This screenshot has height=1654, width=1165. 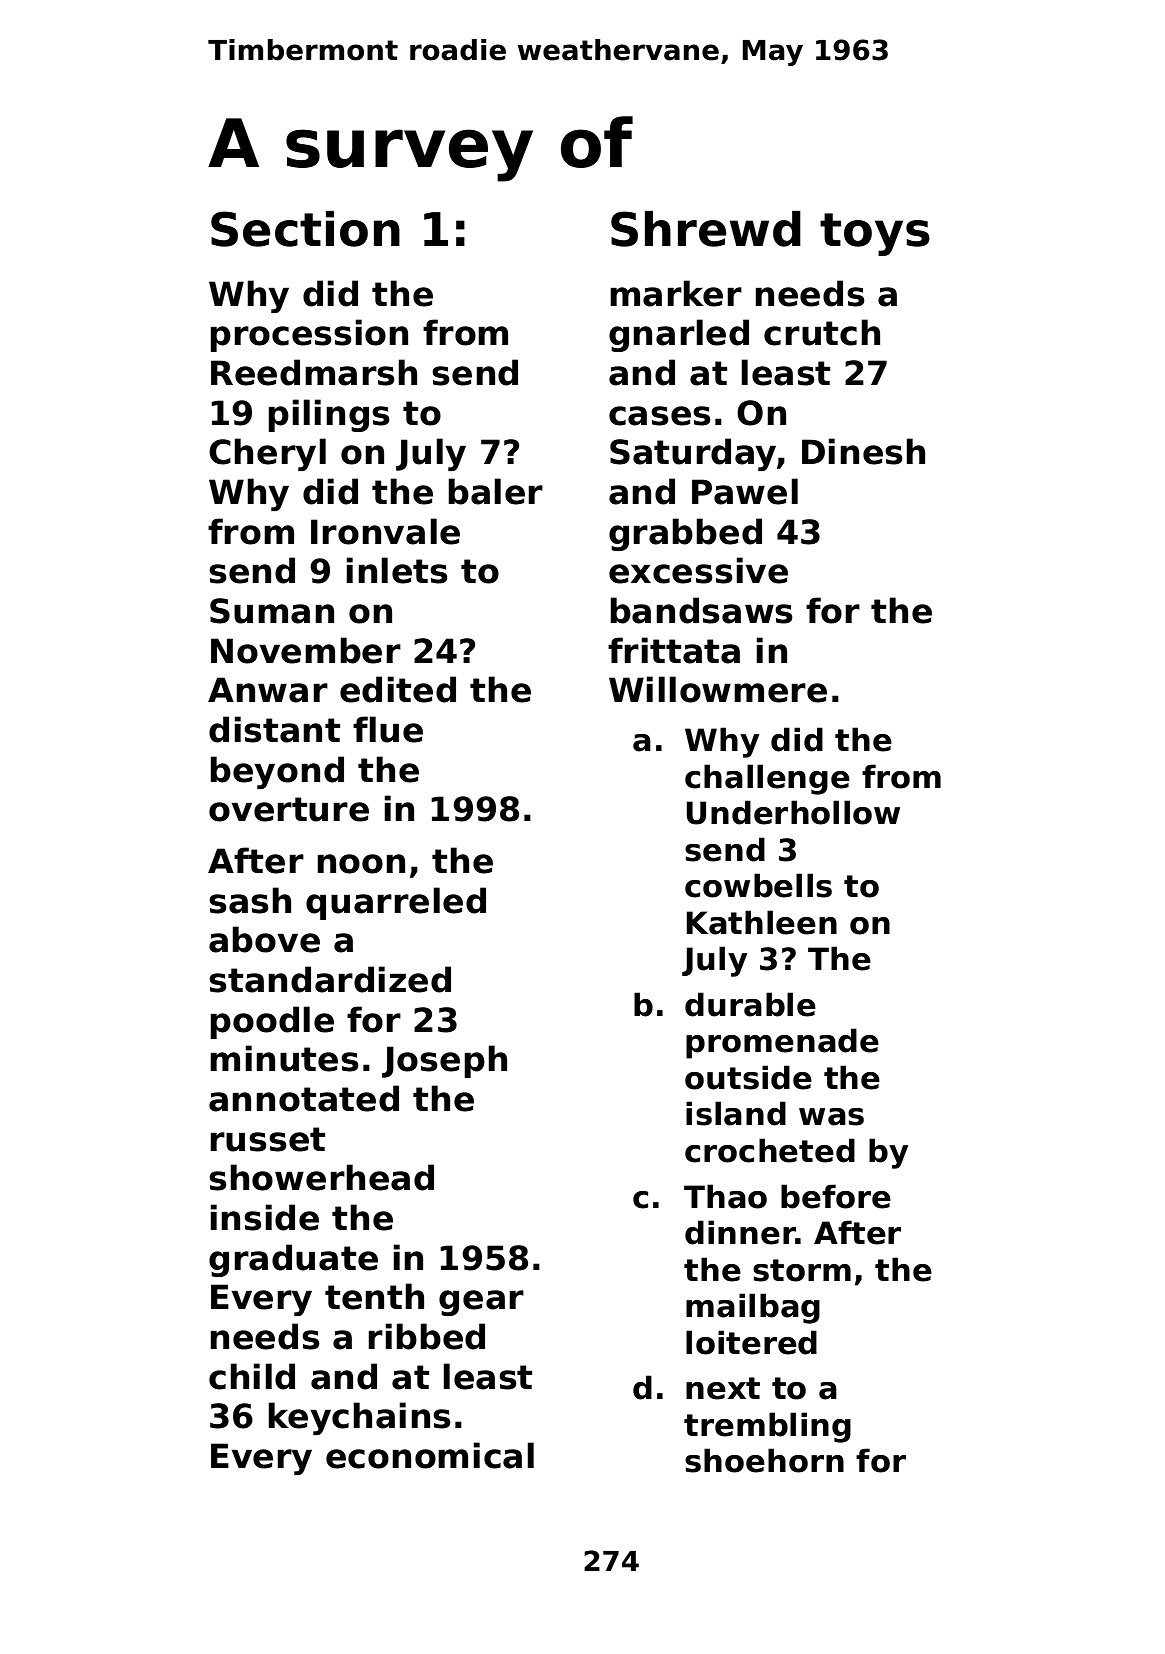 I want to click on durable, so click(x=750, y=1004).
